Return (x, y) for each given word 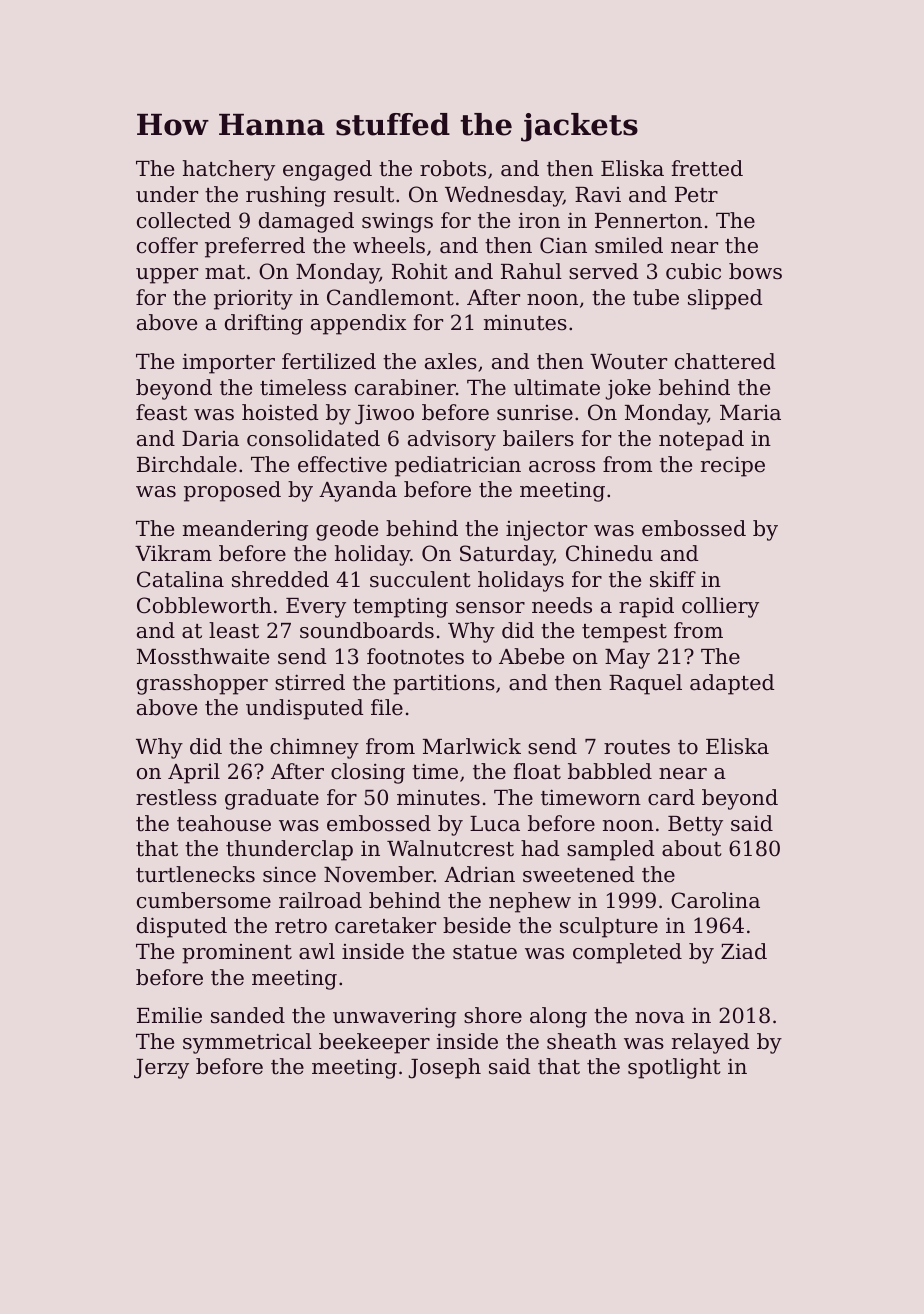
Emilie (169, 1015)
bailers (538, 438)
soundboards (367, 630)
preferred (255, 247)
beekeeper (374, 1043)
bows (755, 271)
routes (637, 747)
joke (628, 389)
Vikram (173, 553)
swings (397, 223)
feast (161, 412)
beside (477, 925)
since (289, 875)
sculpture (609, 927)
